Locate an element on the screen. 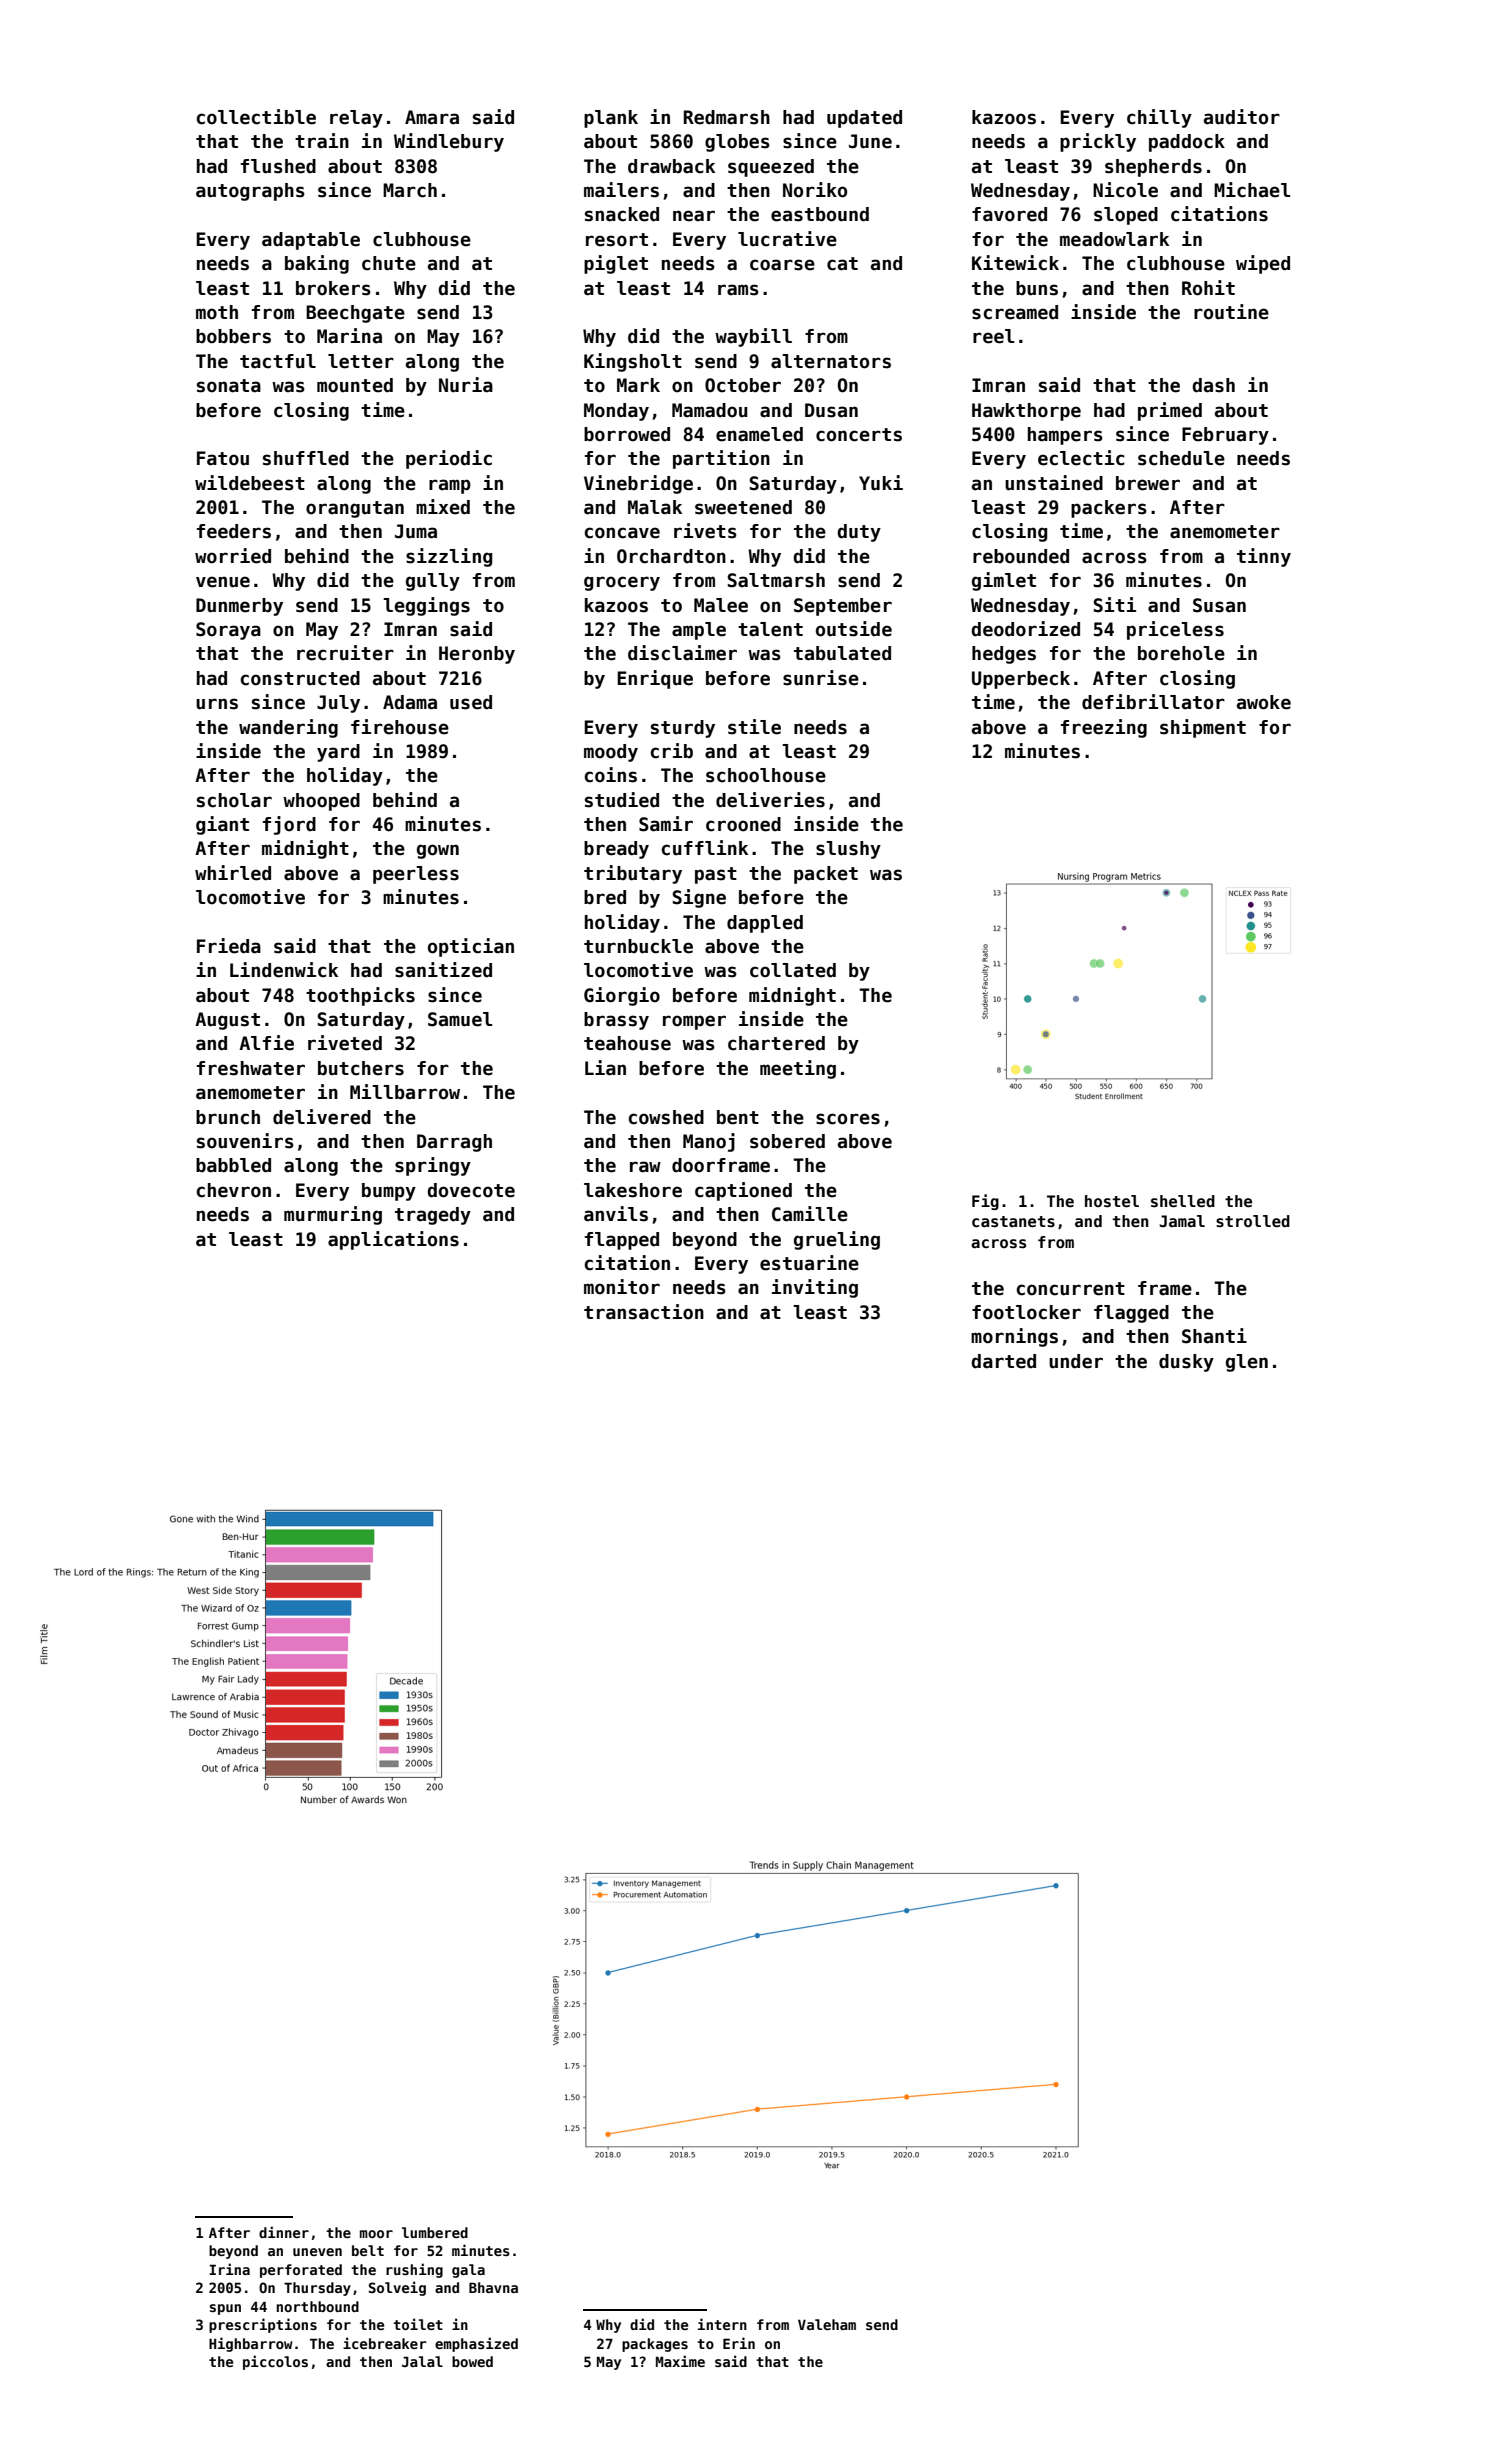 This screenshot has width=1496, height=2464. past is located at coordinates (716, 875).
